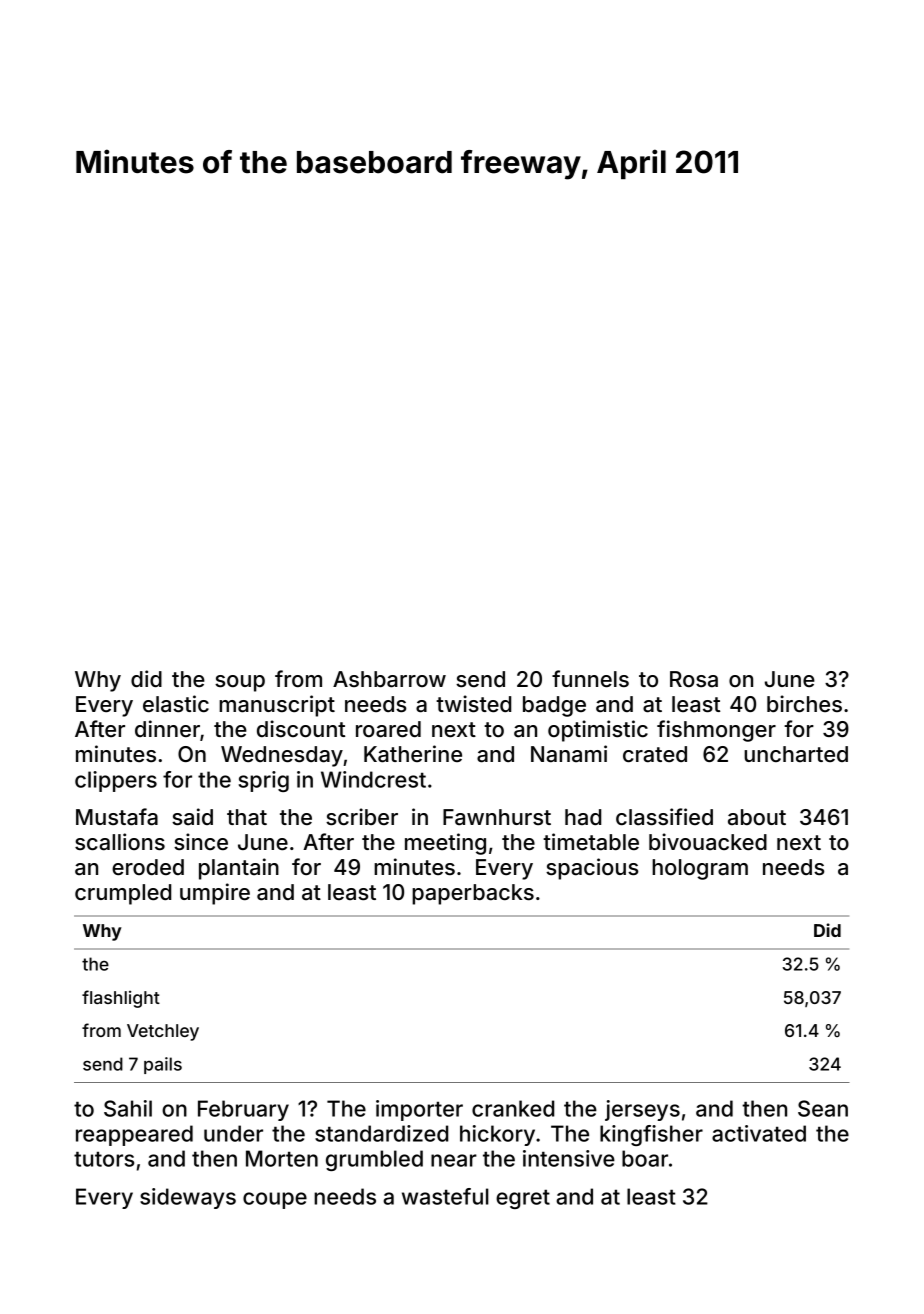  I want to click on jerseys, so click(642, 1110).
